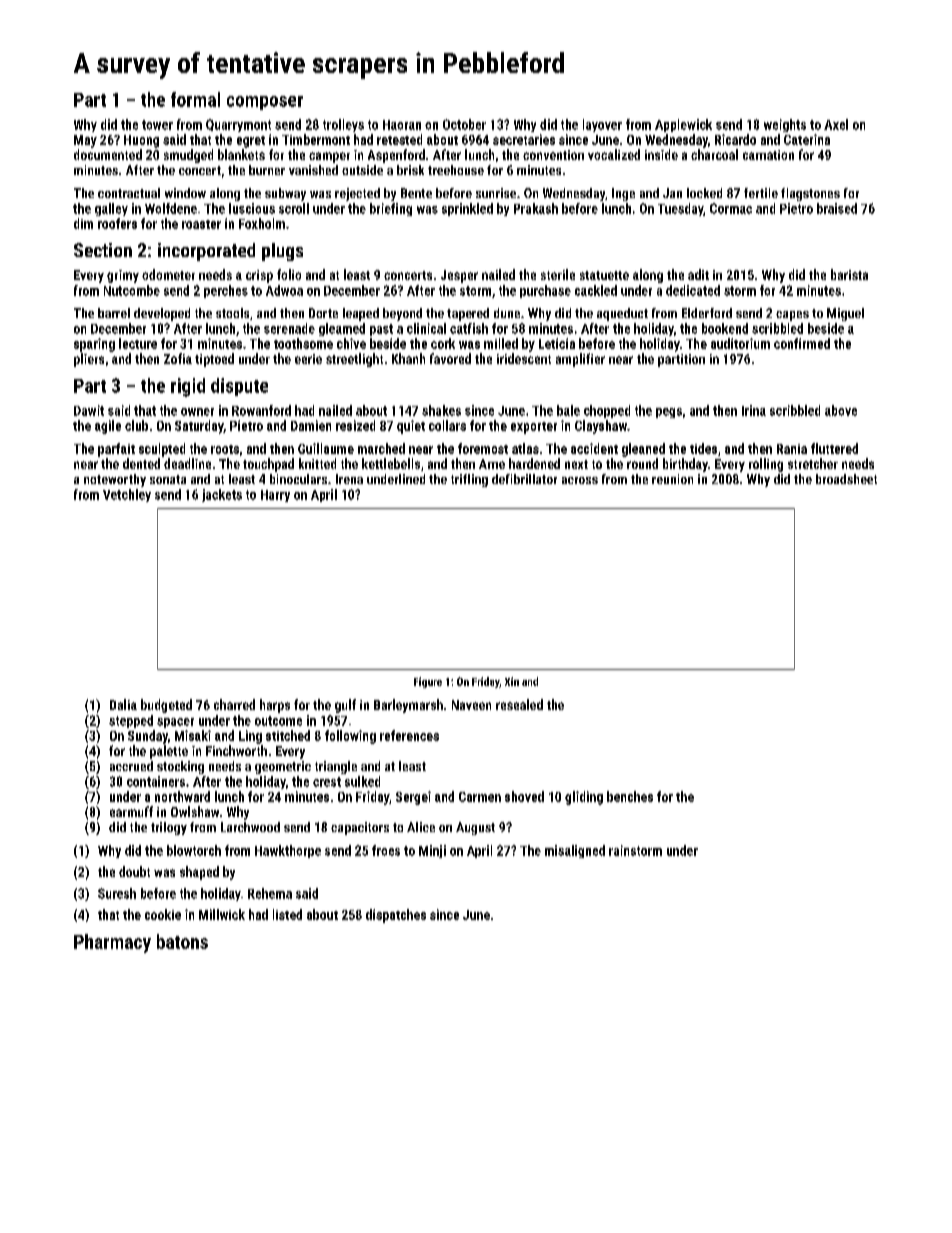 The image size is (952, 1233). Describe the element at coordinates (127, 495) in the image. I see `Vetchley` at that location.
